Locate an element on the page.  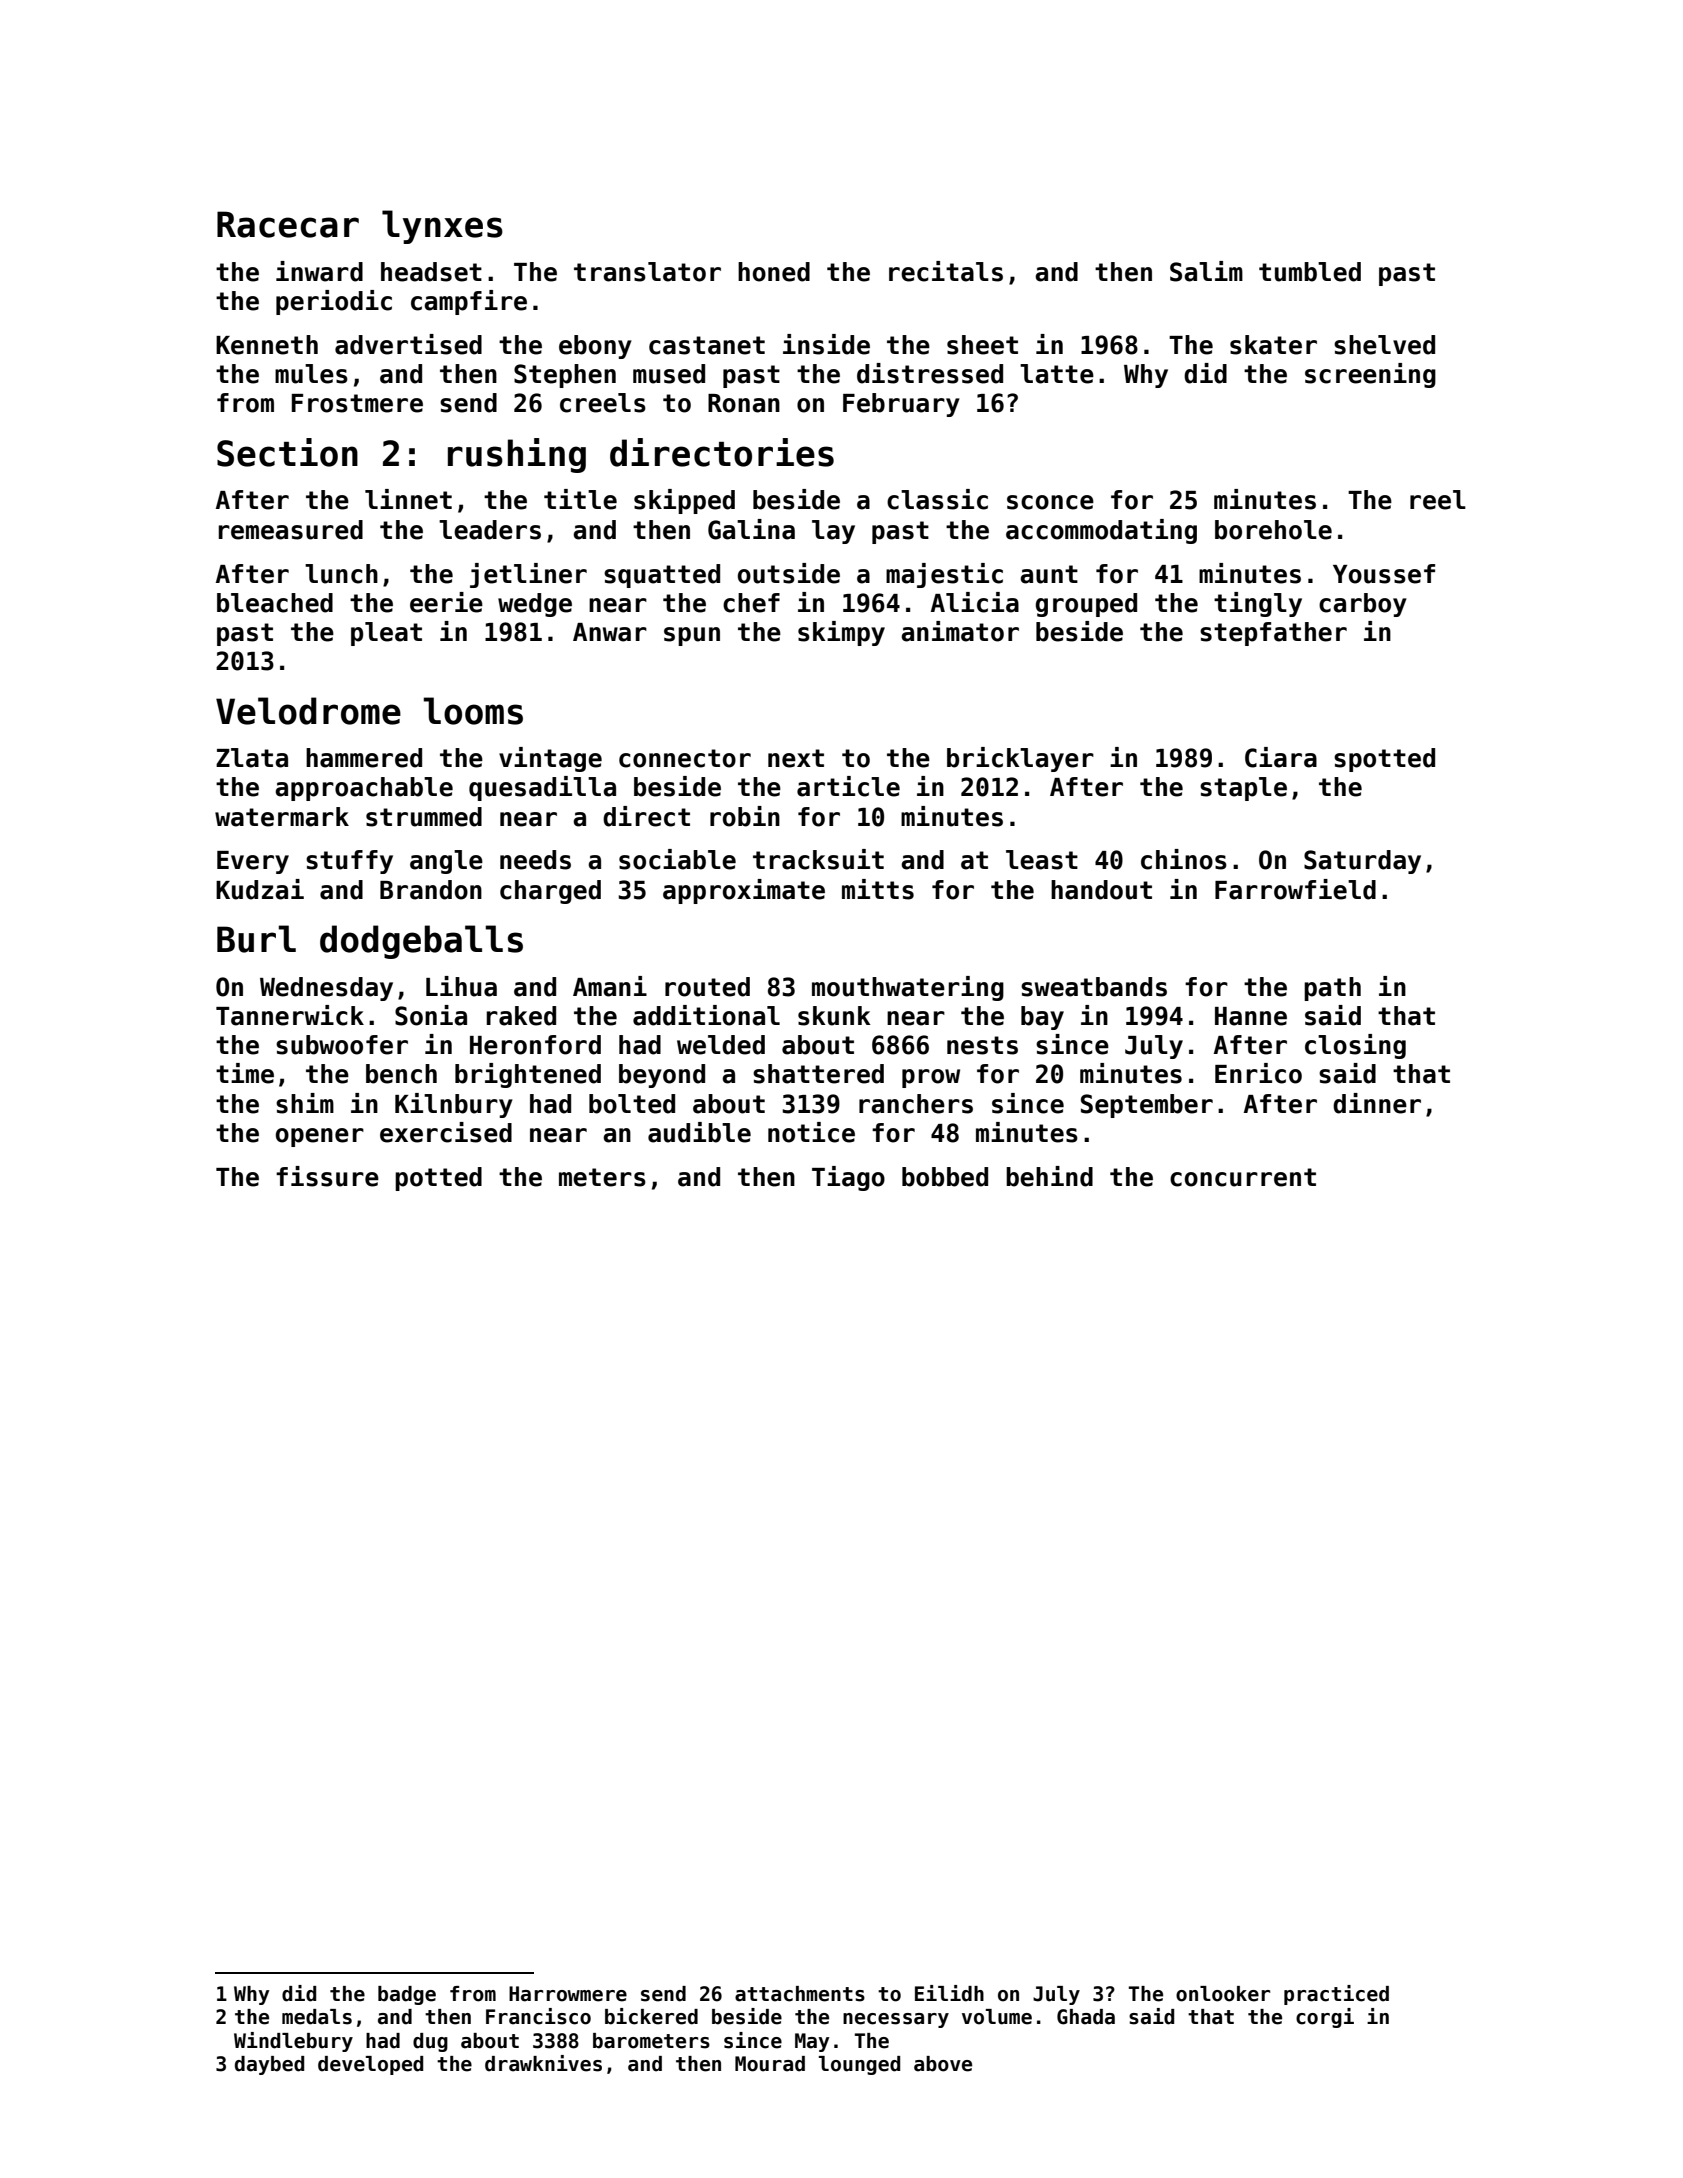
tumbled is located at coordinates (1310, 272).
